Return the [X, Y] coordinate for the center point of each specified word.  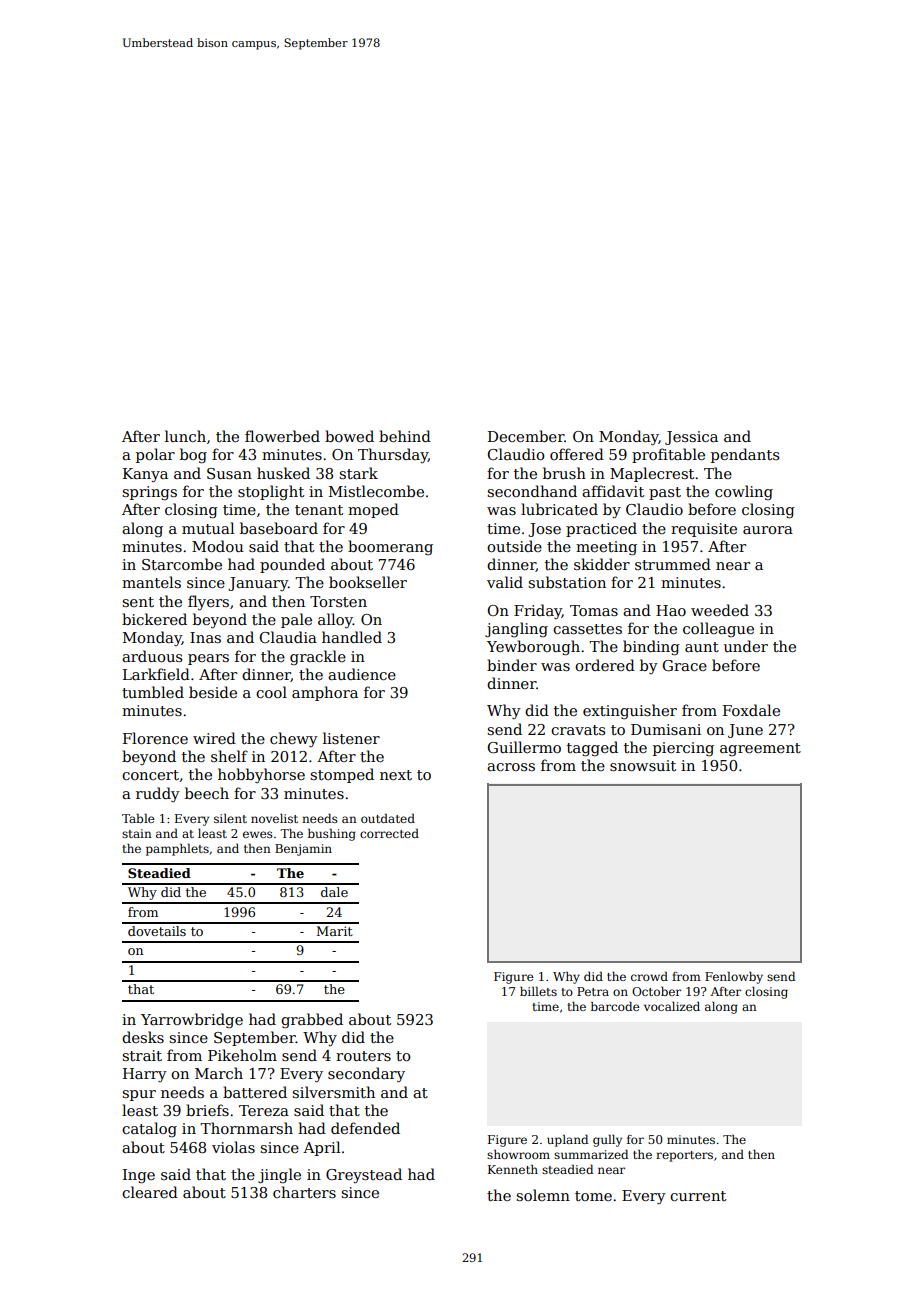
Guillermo [524, 747]
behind [405, 436]
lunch [185, 436]
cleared [150, 1192]
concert [150, 775]
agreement [760, 750]
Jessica [691, 438]
